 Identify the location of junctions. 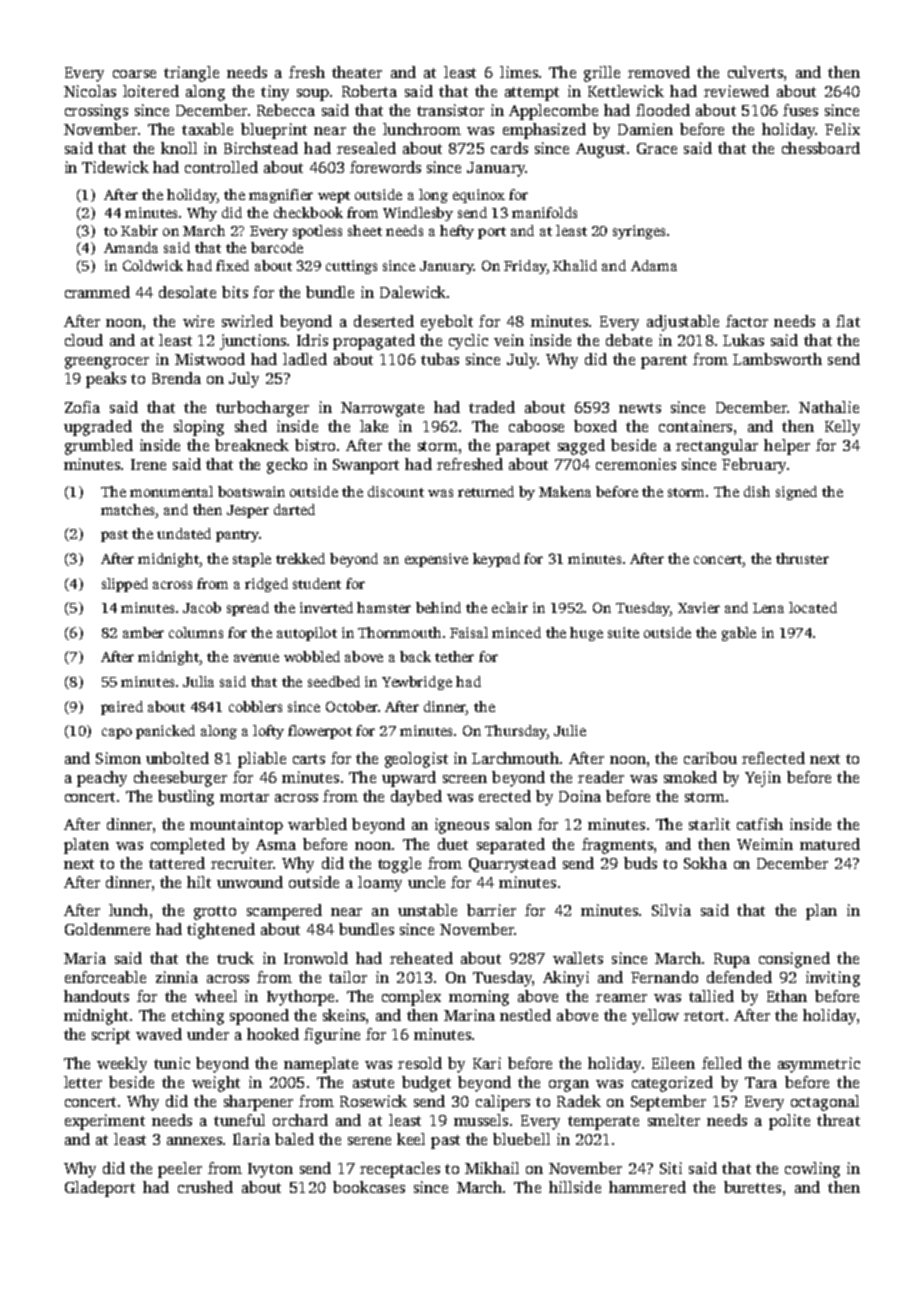
(253, 342).
